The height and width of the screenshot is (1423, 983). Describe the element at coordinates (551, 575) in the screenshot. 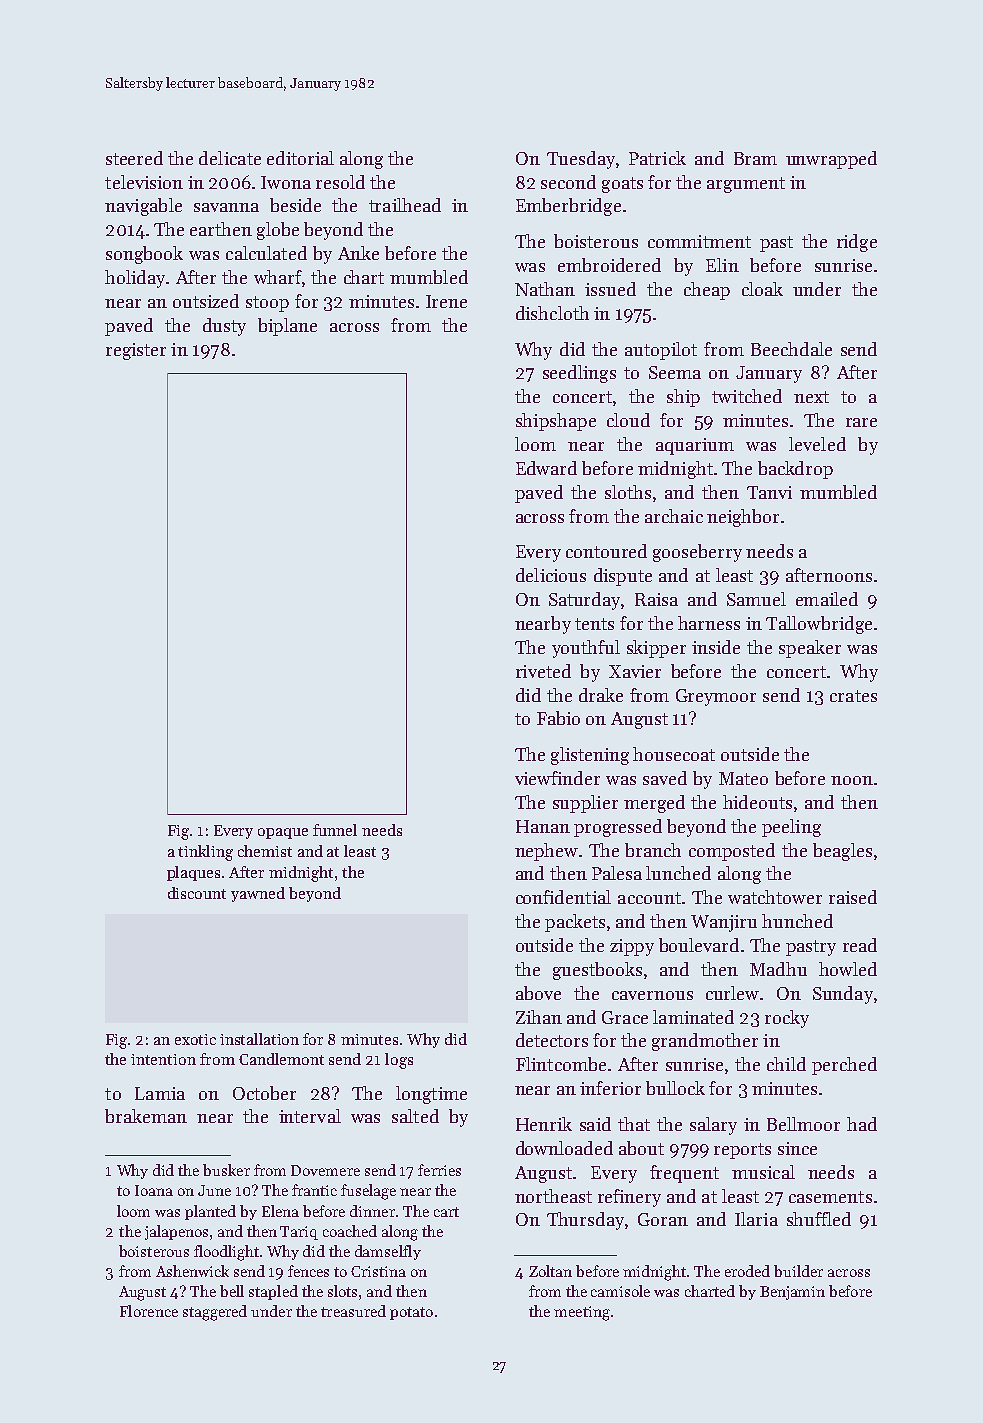

I see `delicious` at that location.
